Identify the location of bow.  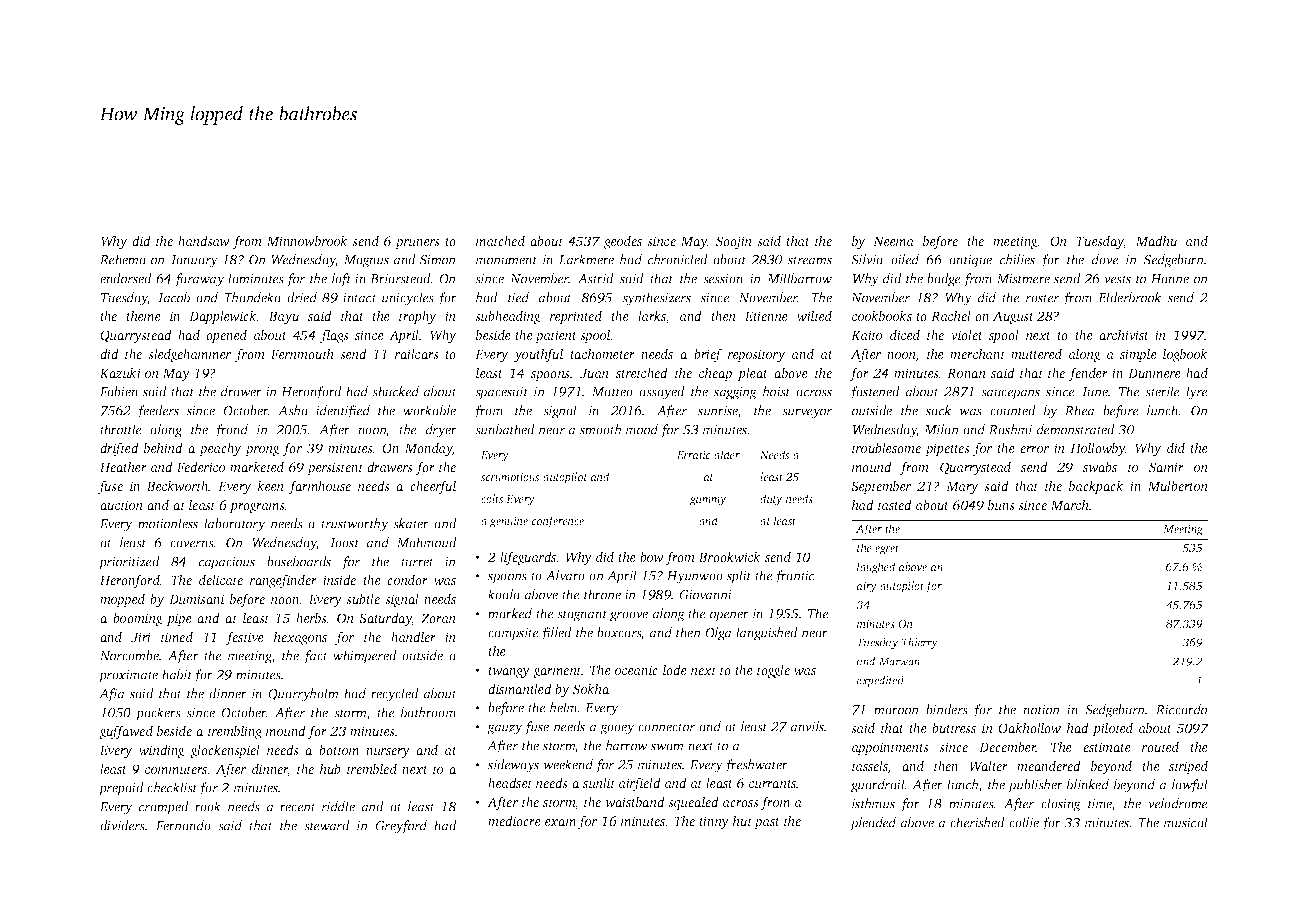
(652, 556).
